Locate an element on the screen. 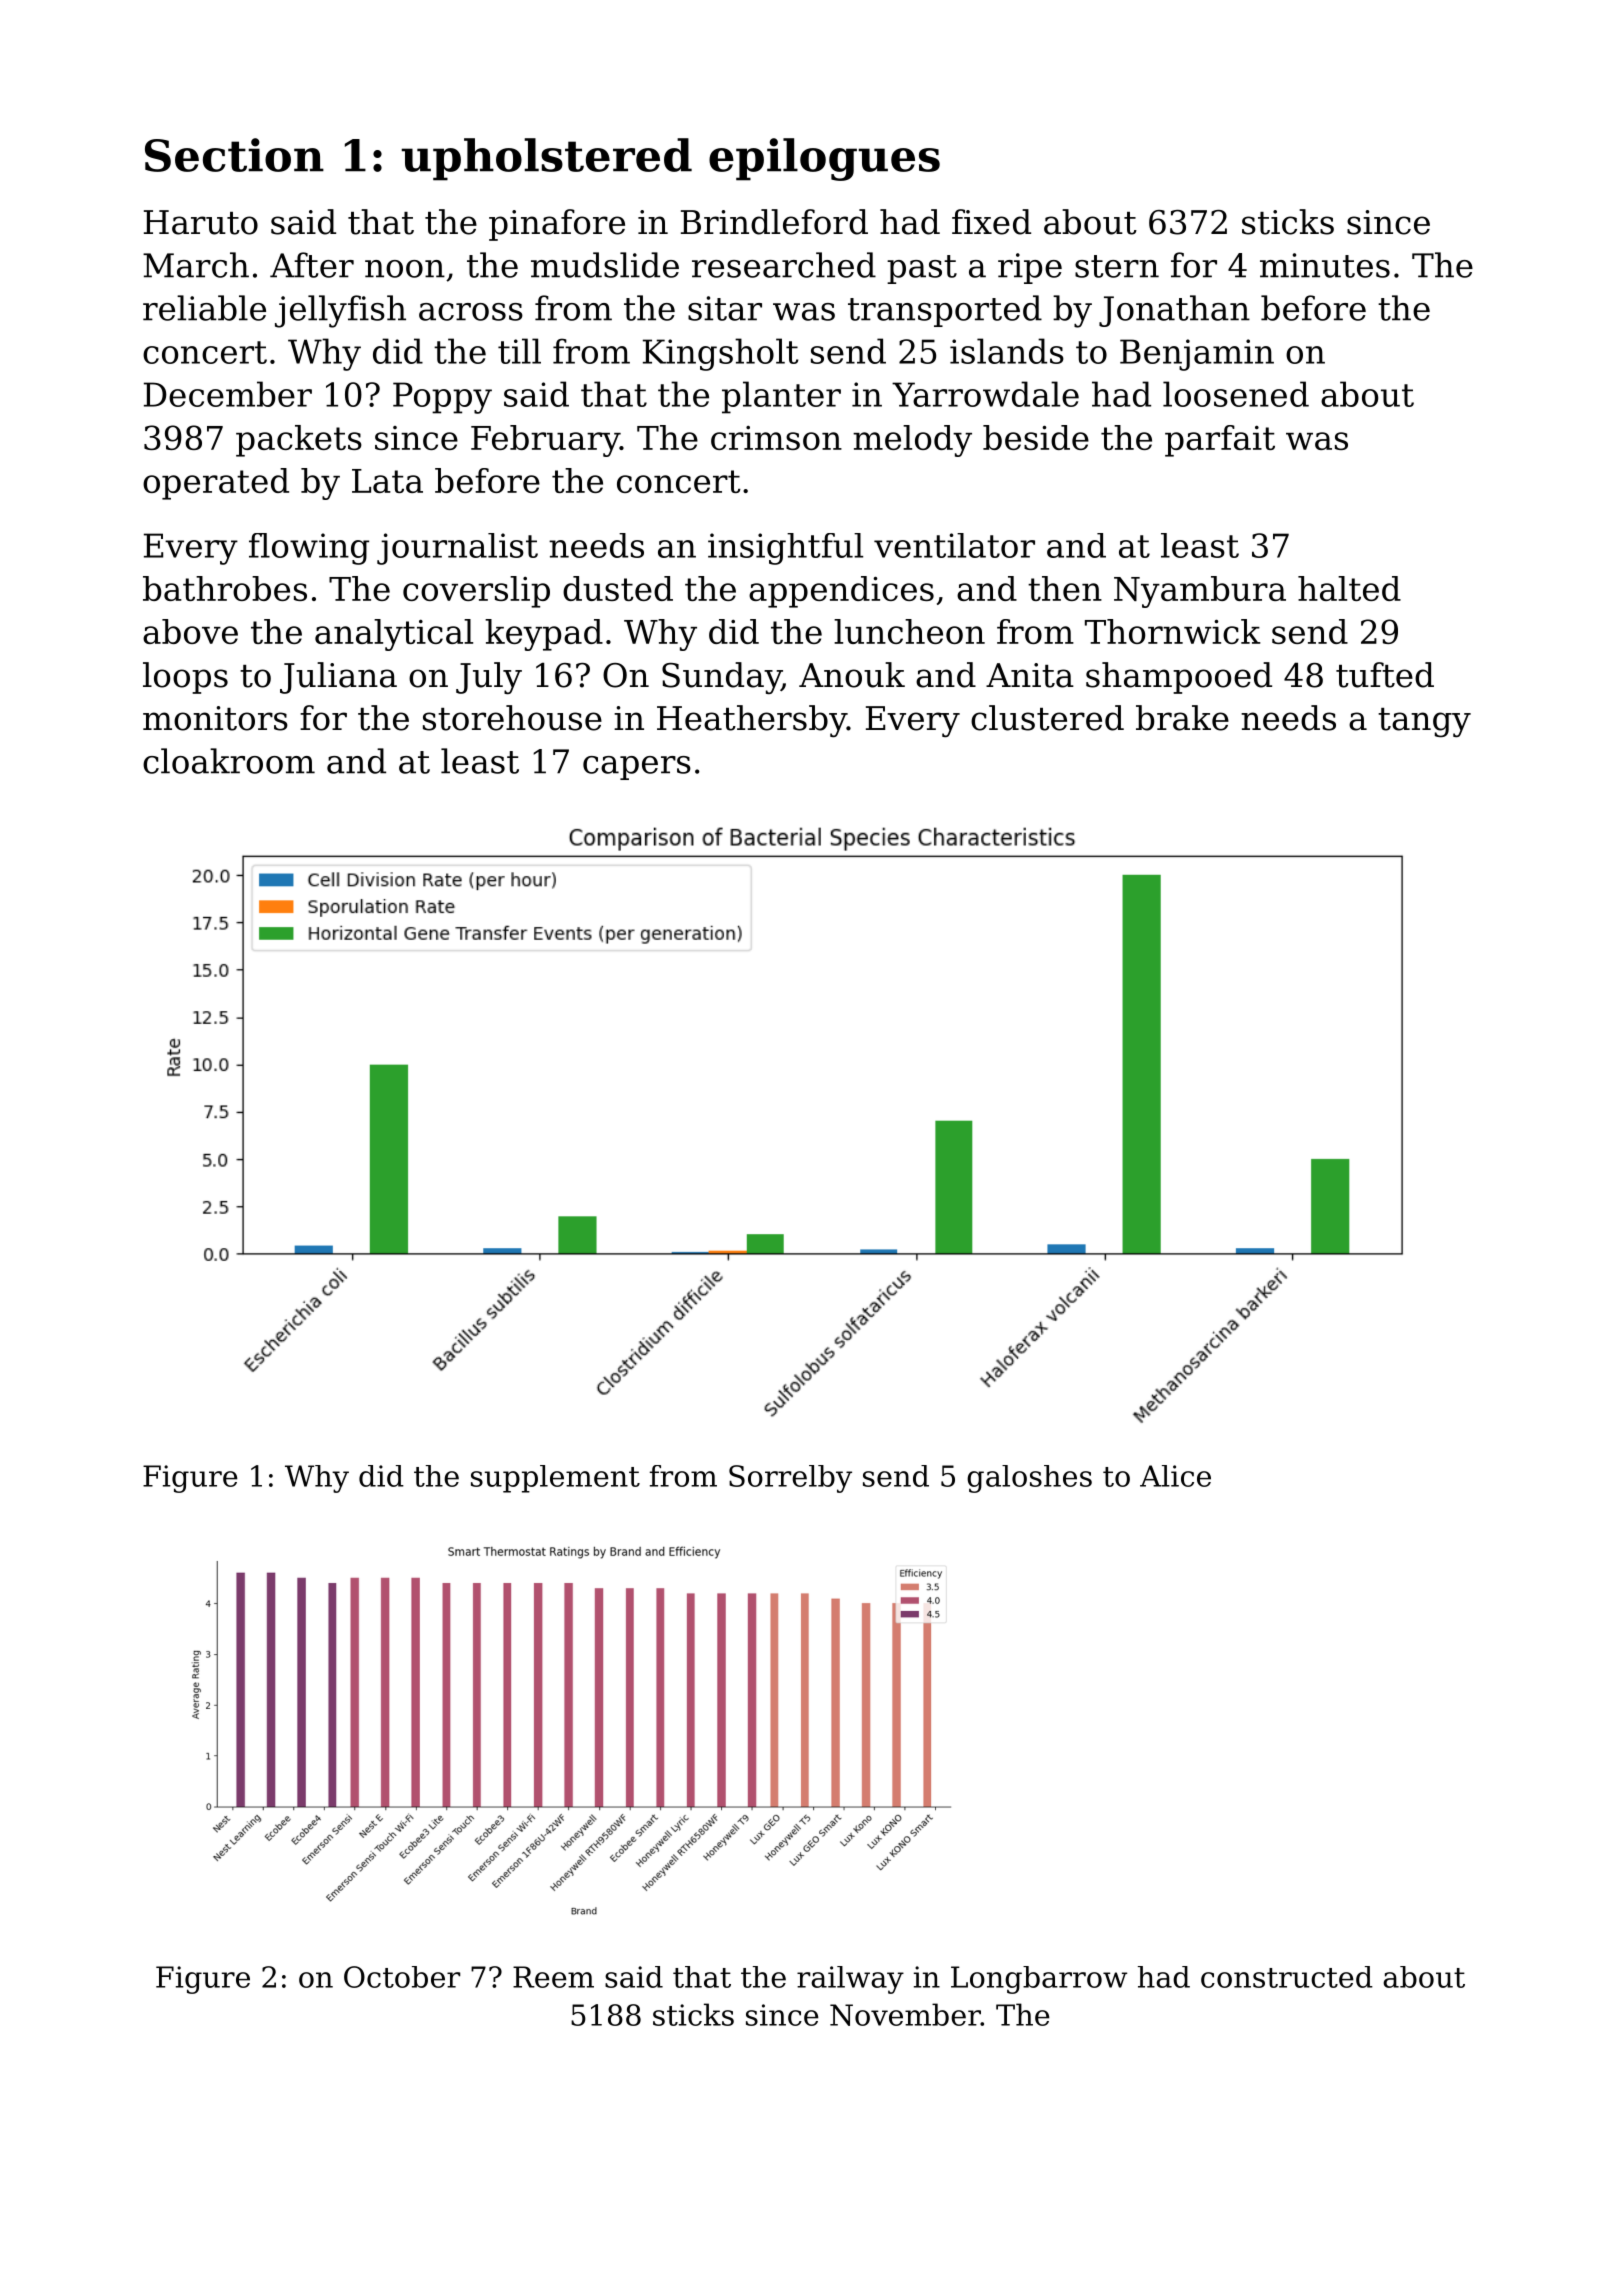 The width and height of the screenshot is (1620, 2292). Reem is located at coordinates (553, 1977).
